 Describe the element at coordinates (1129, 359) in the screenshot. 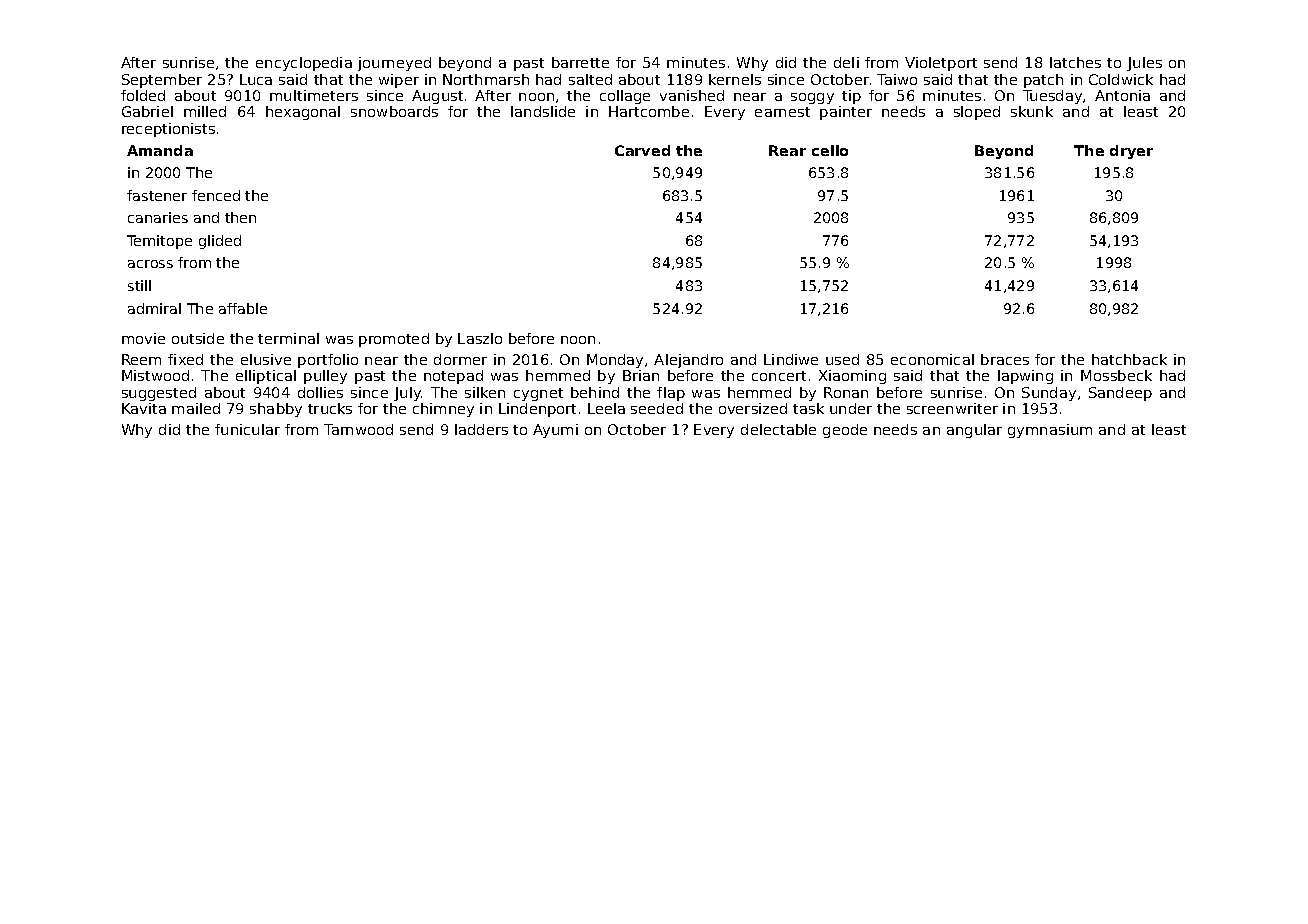

I see `hatchback` at that location.
